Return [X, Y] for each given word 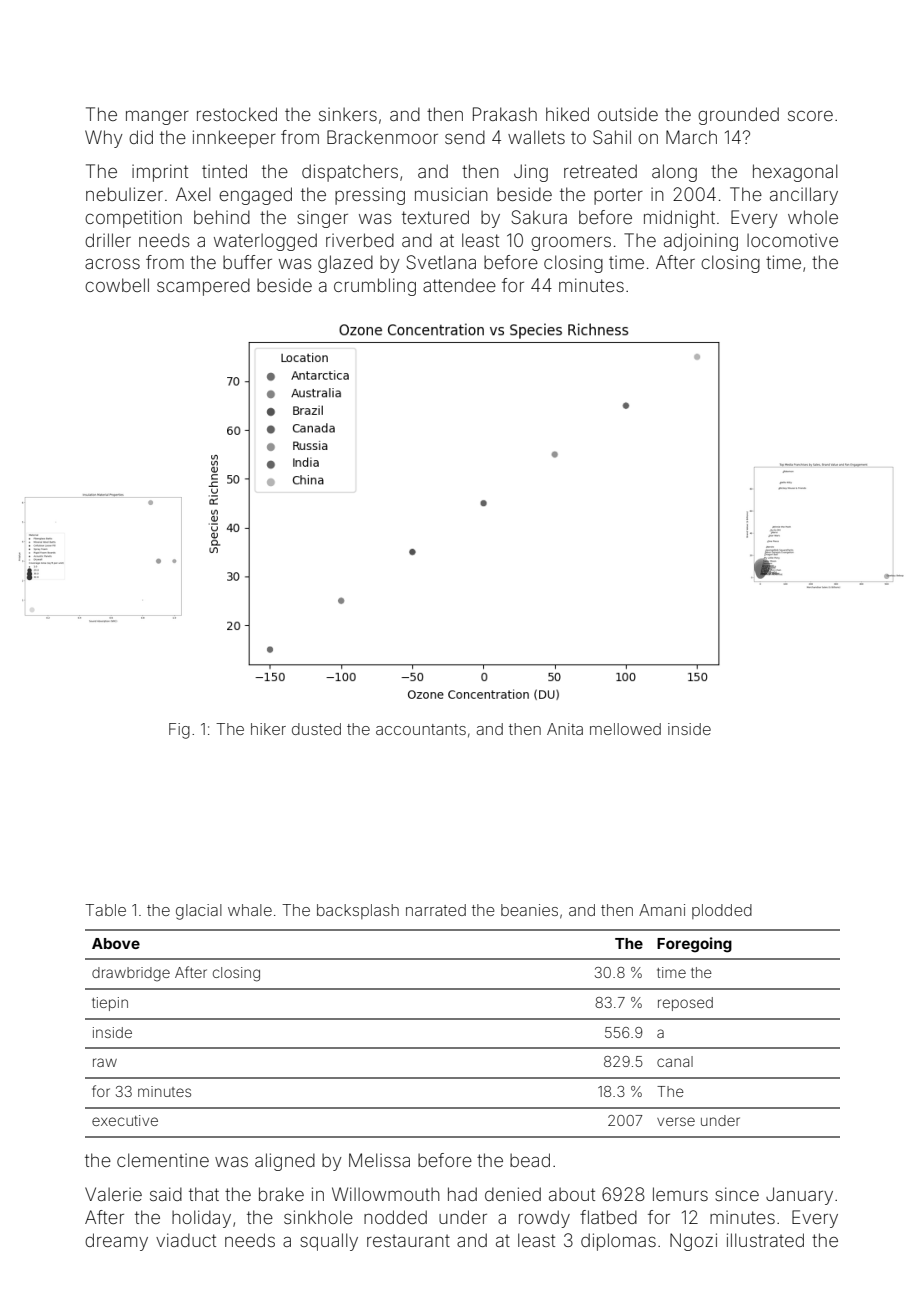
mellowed [625, 729]
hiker [268, 729]
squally [329, 1242]
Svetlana [441, 262]
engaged [255, 196]
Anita [565, 729]
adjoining [701, 242]
